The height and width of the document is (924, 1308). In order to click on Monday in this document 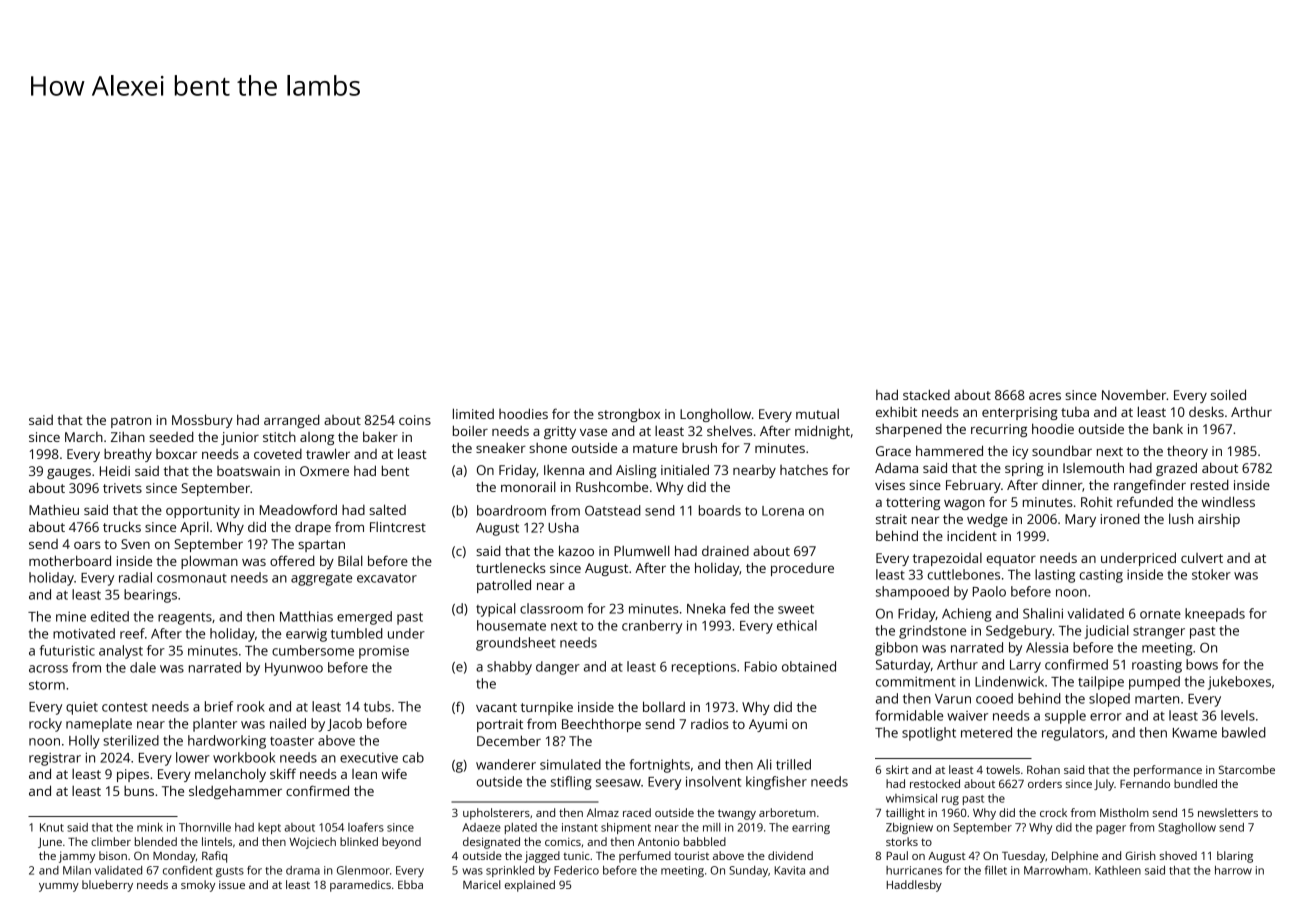, I will do `click(174, 857)`.
